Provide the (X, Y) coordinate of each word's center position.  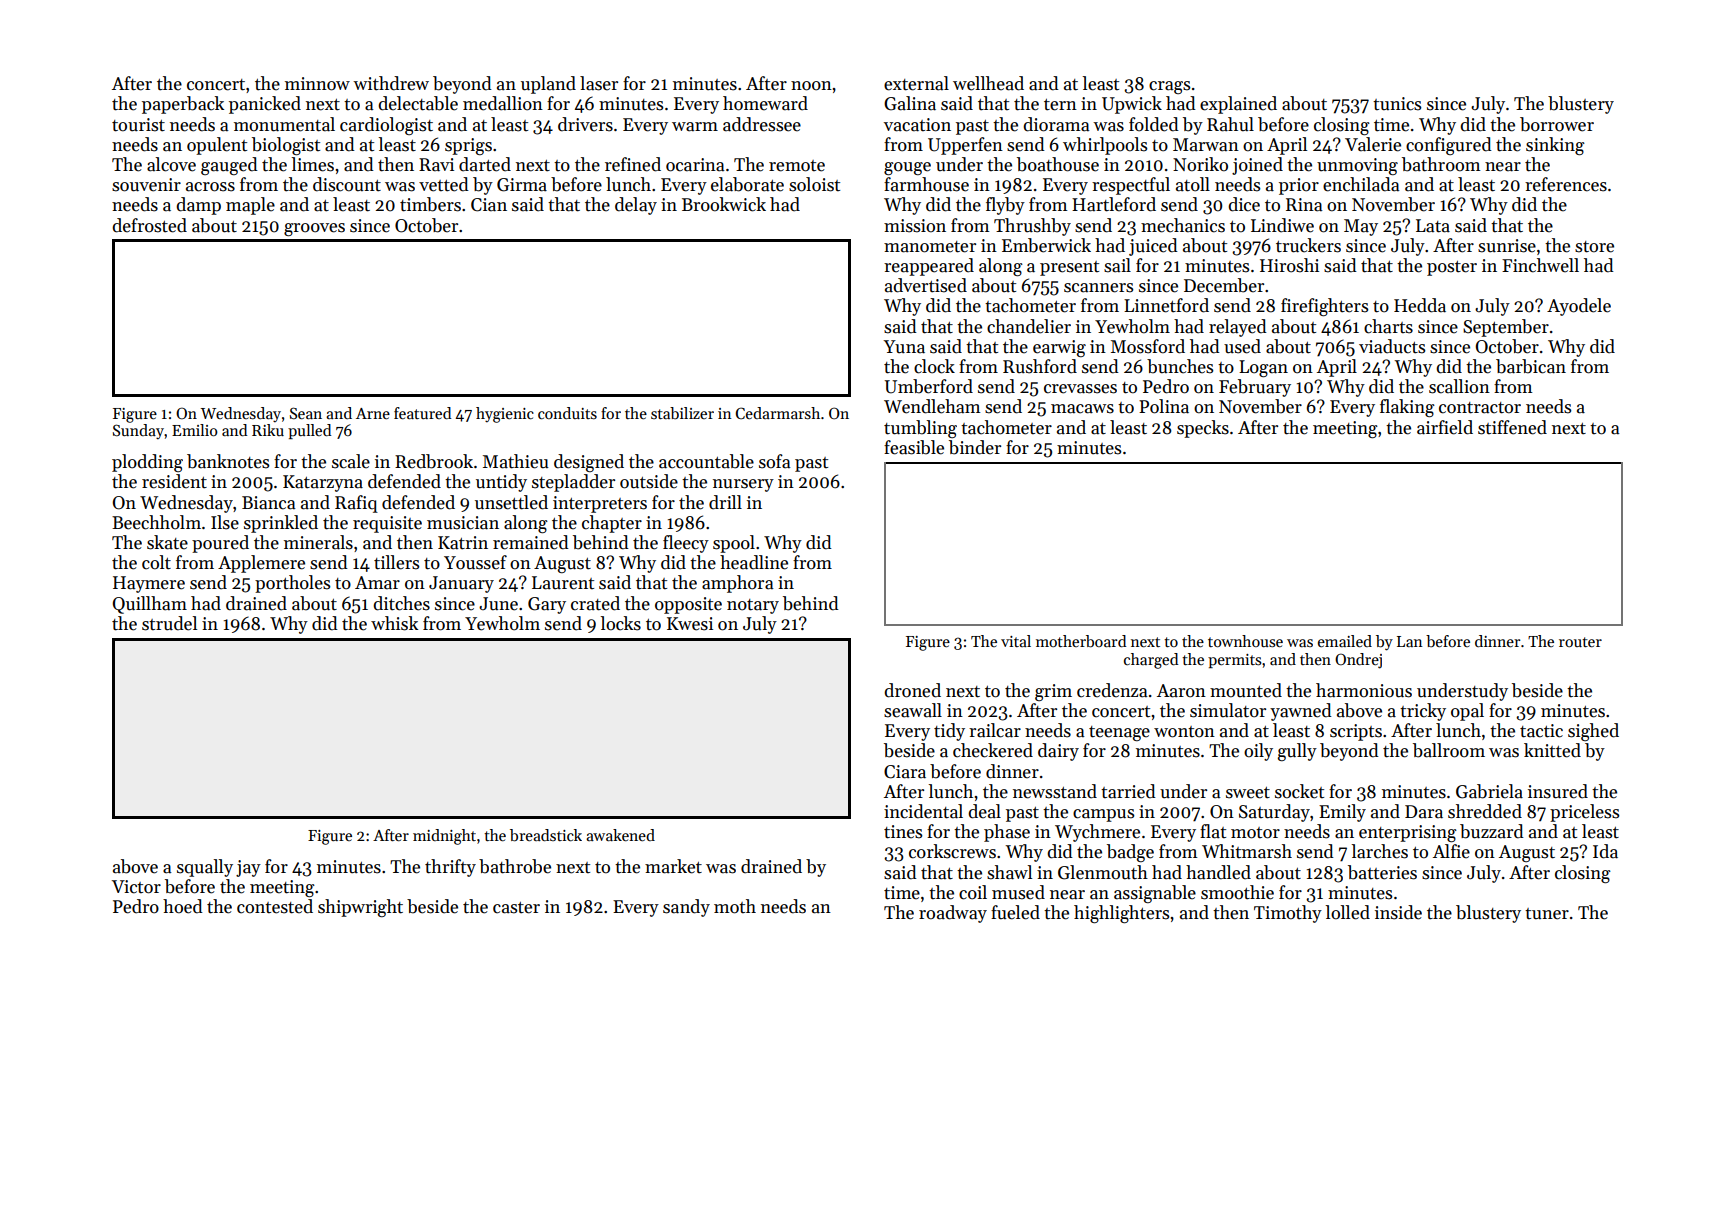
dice (1244, 204)
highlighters (1121, 914)
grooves (314, 229)
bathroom (1441, 164)
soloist (814, 184)
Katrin (463, 543)
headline (754, 562)
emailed (1345, 641)
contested (275, 906)
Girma (522, 185)
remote (797, 166)
